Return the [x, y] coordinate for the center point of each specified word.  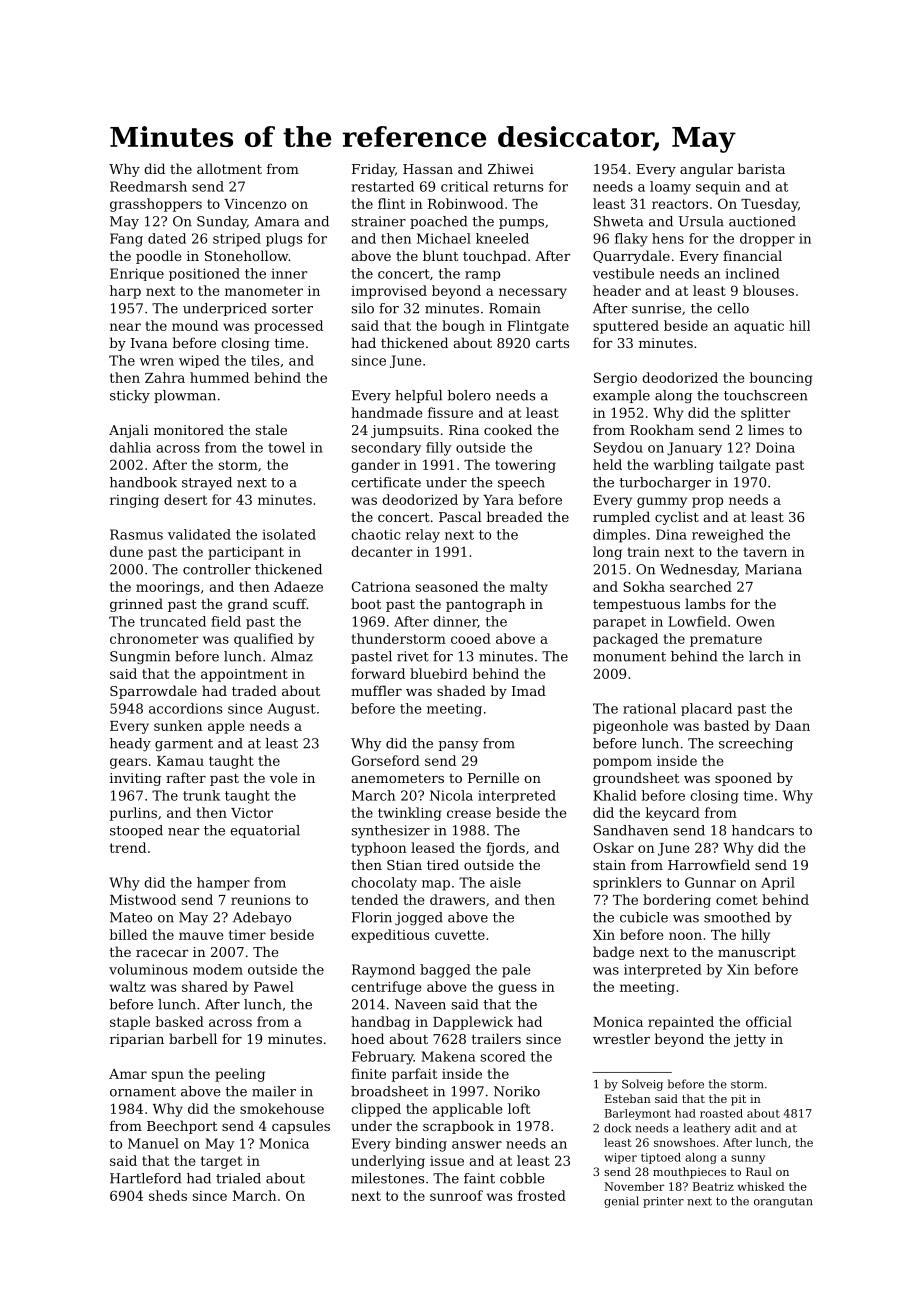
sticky [130, 396]
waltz [128, 986]
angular [706, 170]
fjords [505, 849]
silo [363, 308]
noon [685, 936]
